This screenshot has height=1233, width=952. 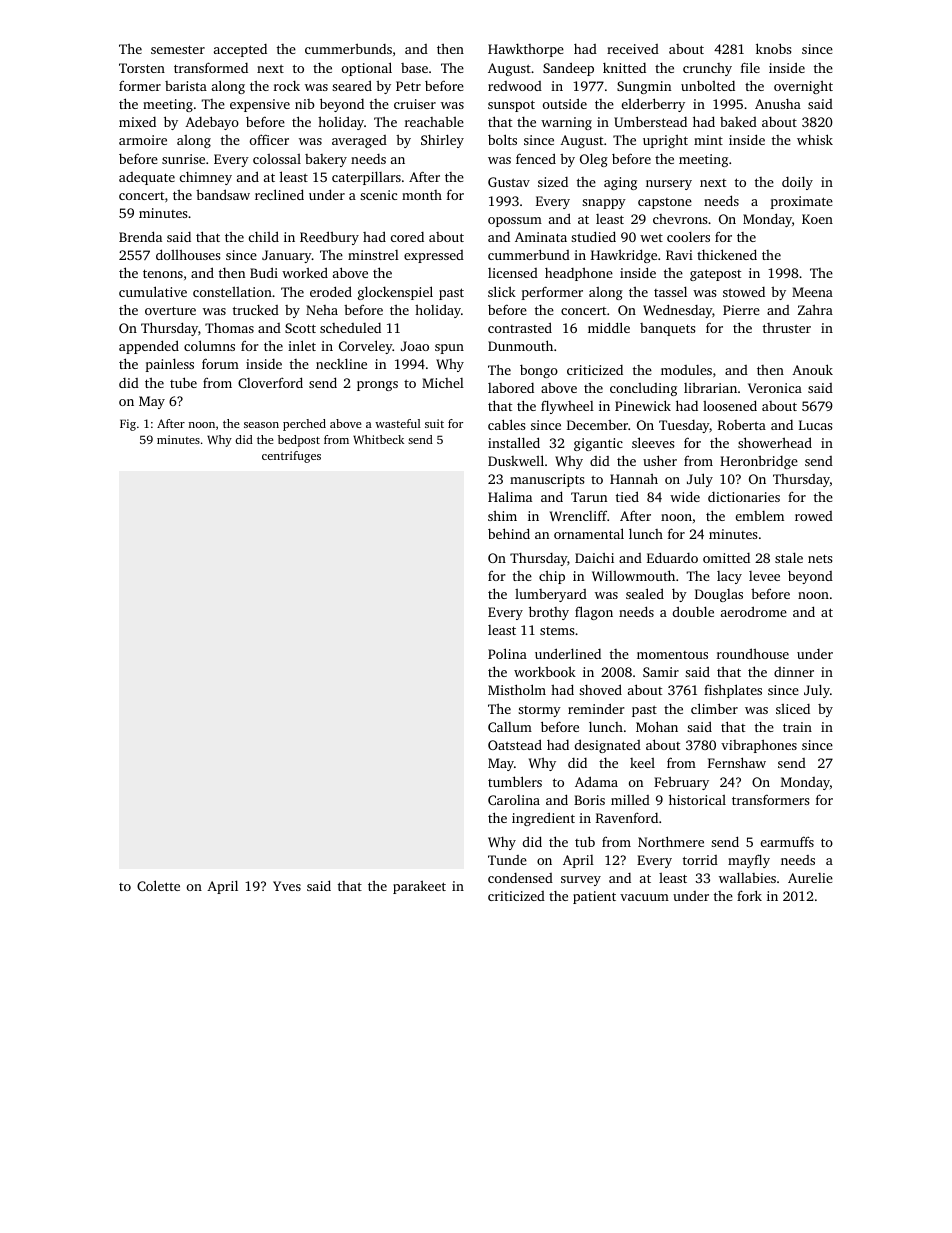 What do you see at coordinates (680, 219) in the screenshot?
I see `chevrons` at bounding box center [680, 219].
